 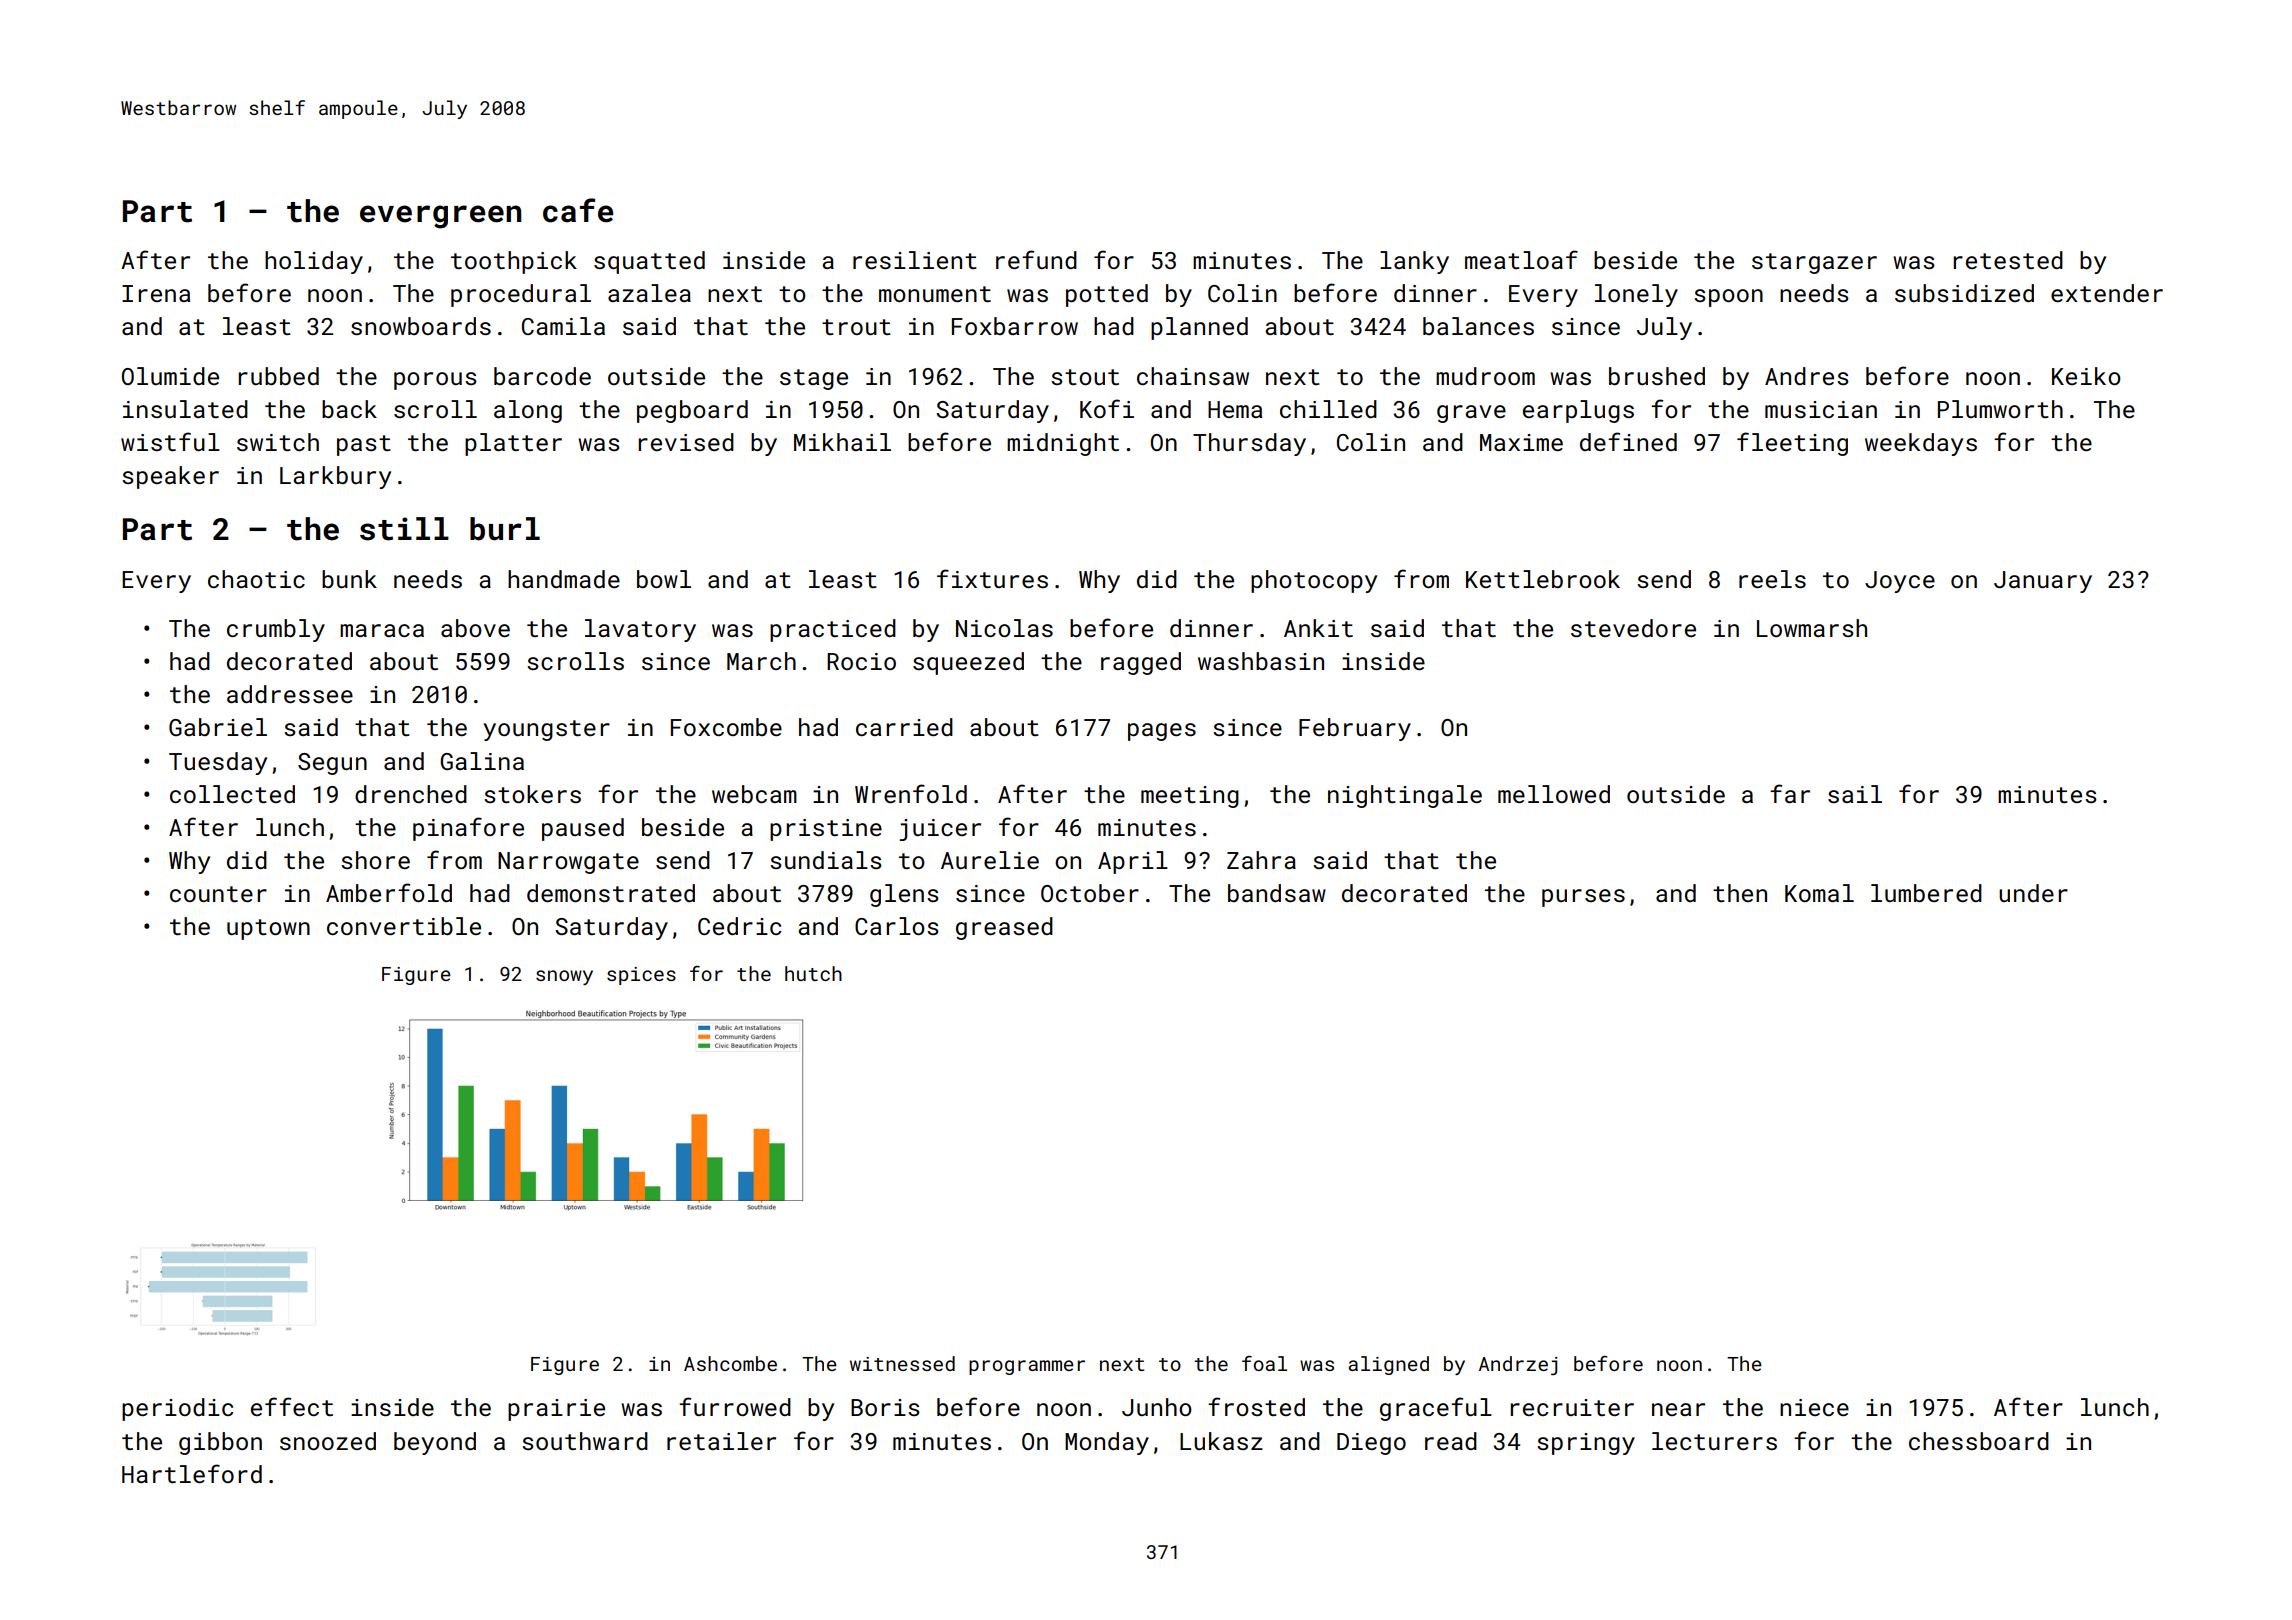 What do you see at coordinates (468, 829) in the screenshot?
I see `pinafore` at bounding box center [468, 829].
